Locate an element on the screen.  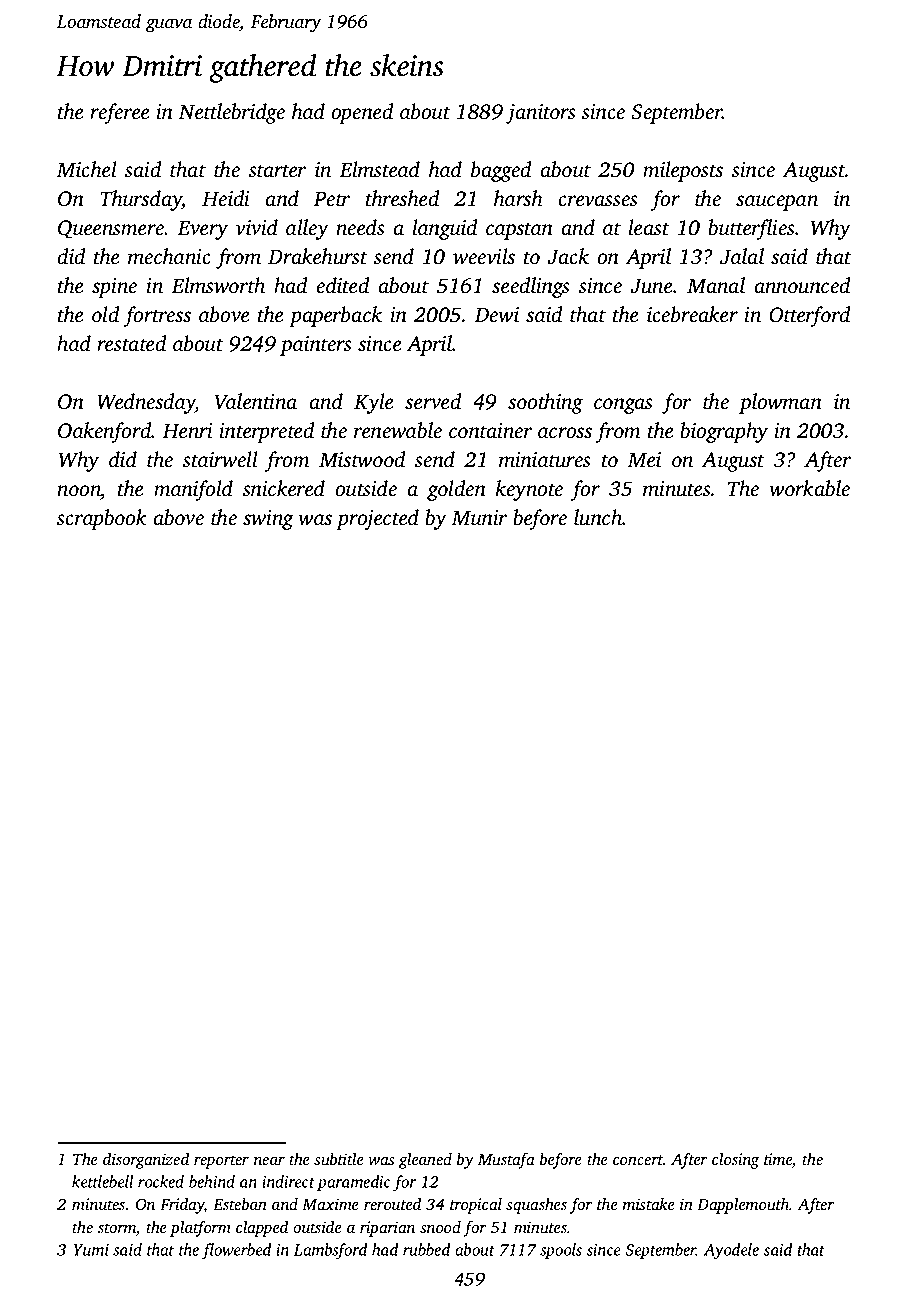
scrapbook is located at coordinates (102, 519).
